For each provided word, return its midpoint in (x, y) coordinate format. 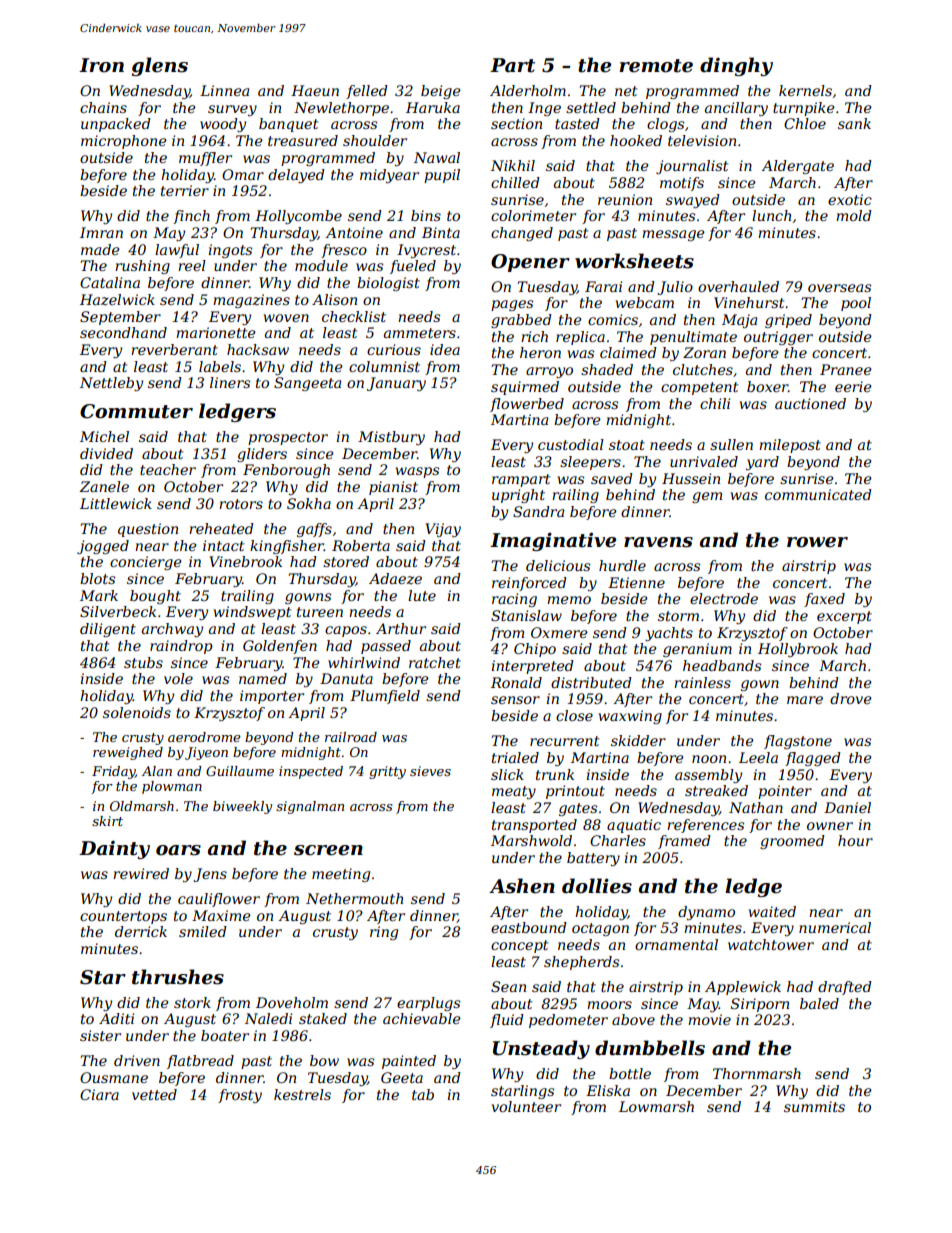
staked (323, 1018)
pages (512, 305)
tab (423, 1094)
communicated (818, 494)
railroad (351, 737)
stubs (143, 662)
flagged (813, 759)
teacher (168, 469)
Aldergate (797, 167)
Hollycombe (298, 217)
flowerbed (527, 405)
